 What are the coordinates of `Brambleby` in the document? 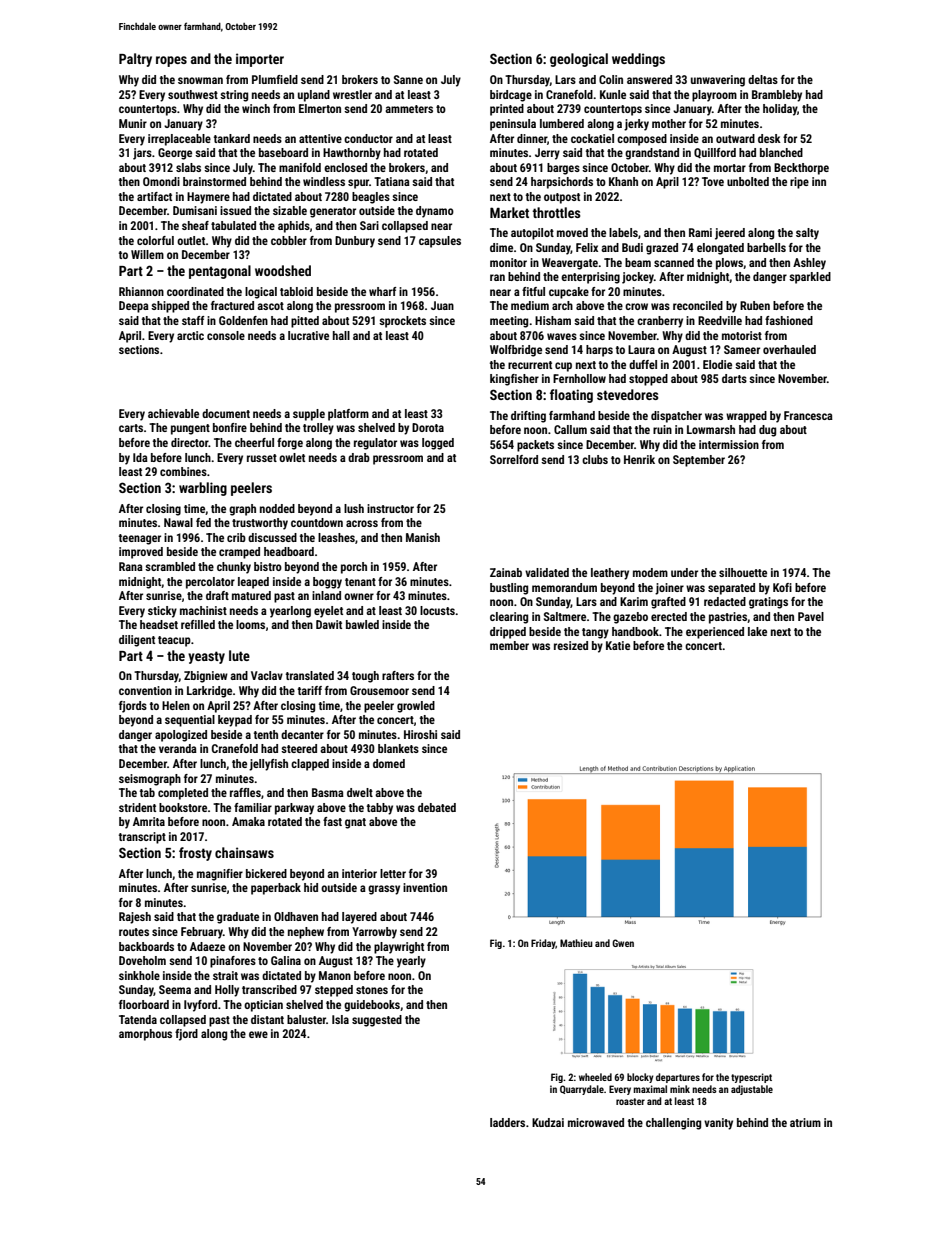 It's located at (777, 96).
